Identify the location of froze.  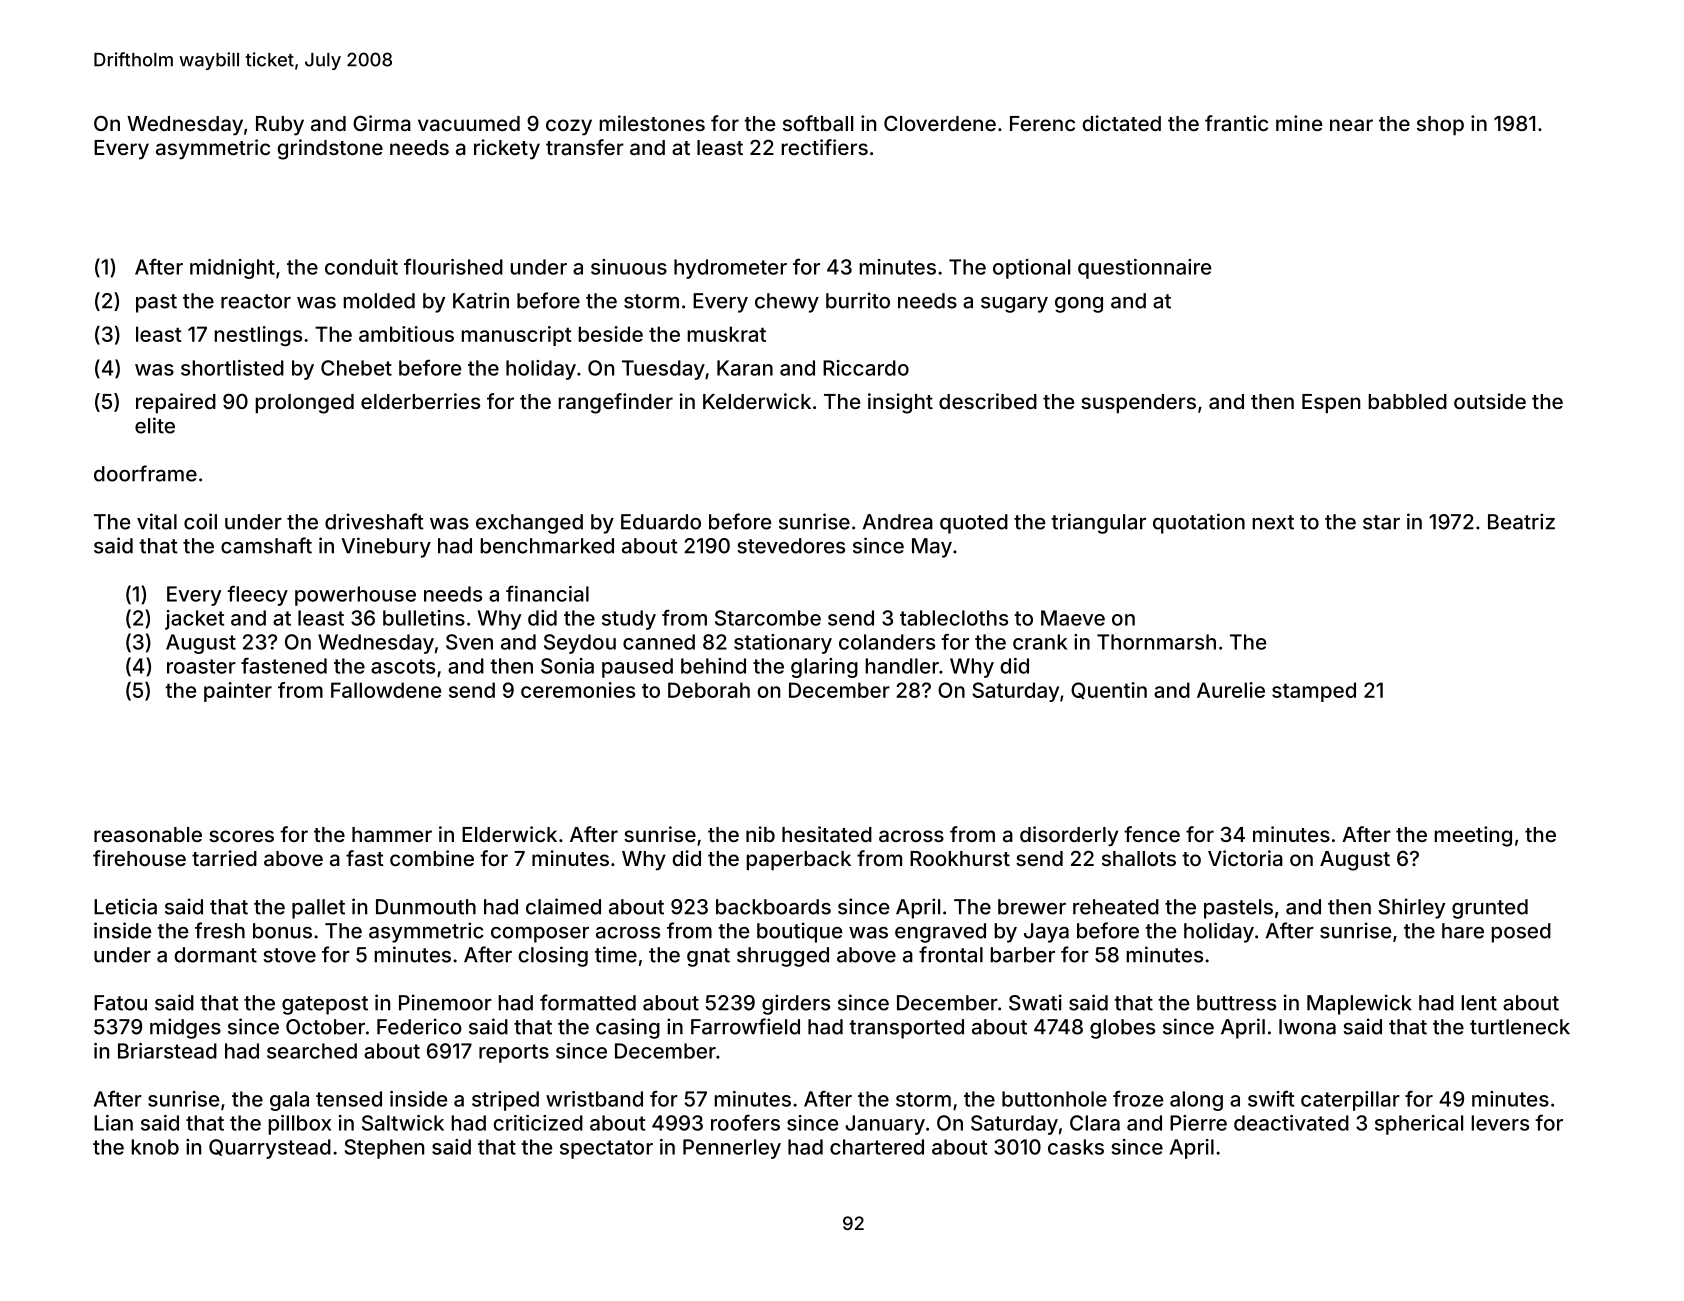
(1138, 1098).
